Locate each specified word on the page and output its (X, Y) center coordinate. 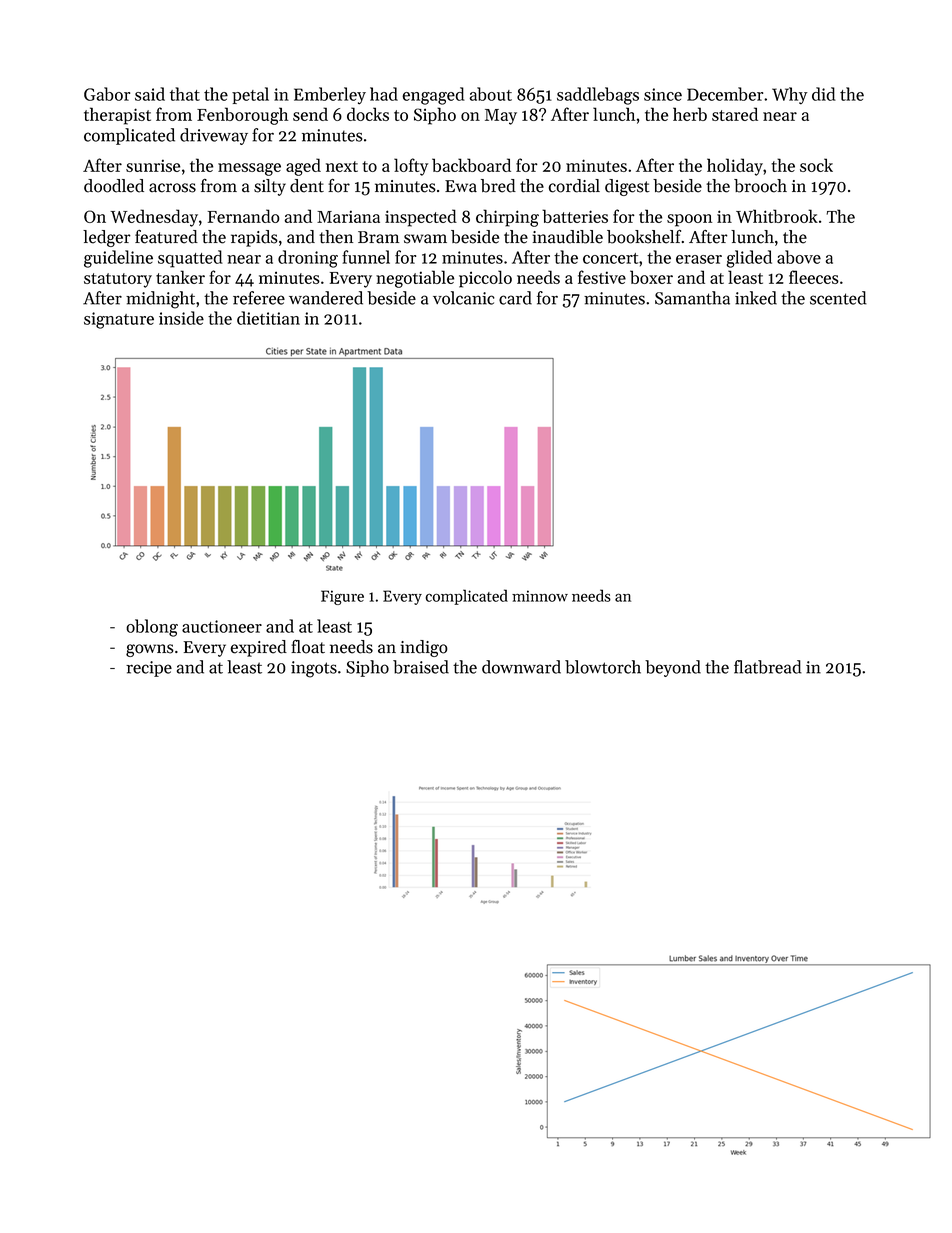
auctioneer (222, 626)
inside (181, 318)
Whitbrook (777, 216)
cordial (574, 186)
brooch (760, 186)
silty (270, 187)
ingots (314, 669)
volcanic (464, 298)
